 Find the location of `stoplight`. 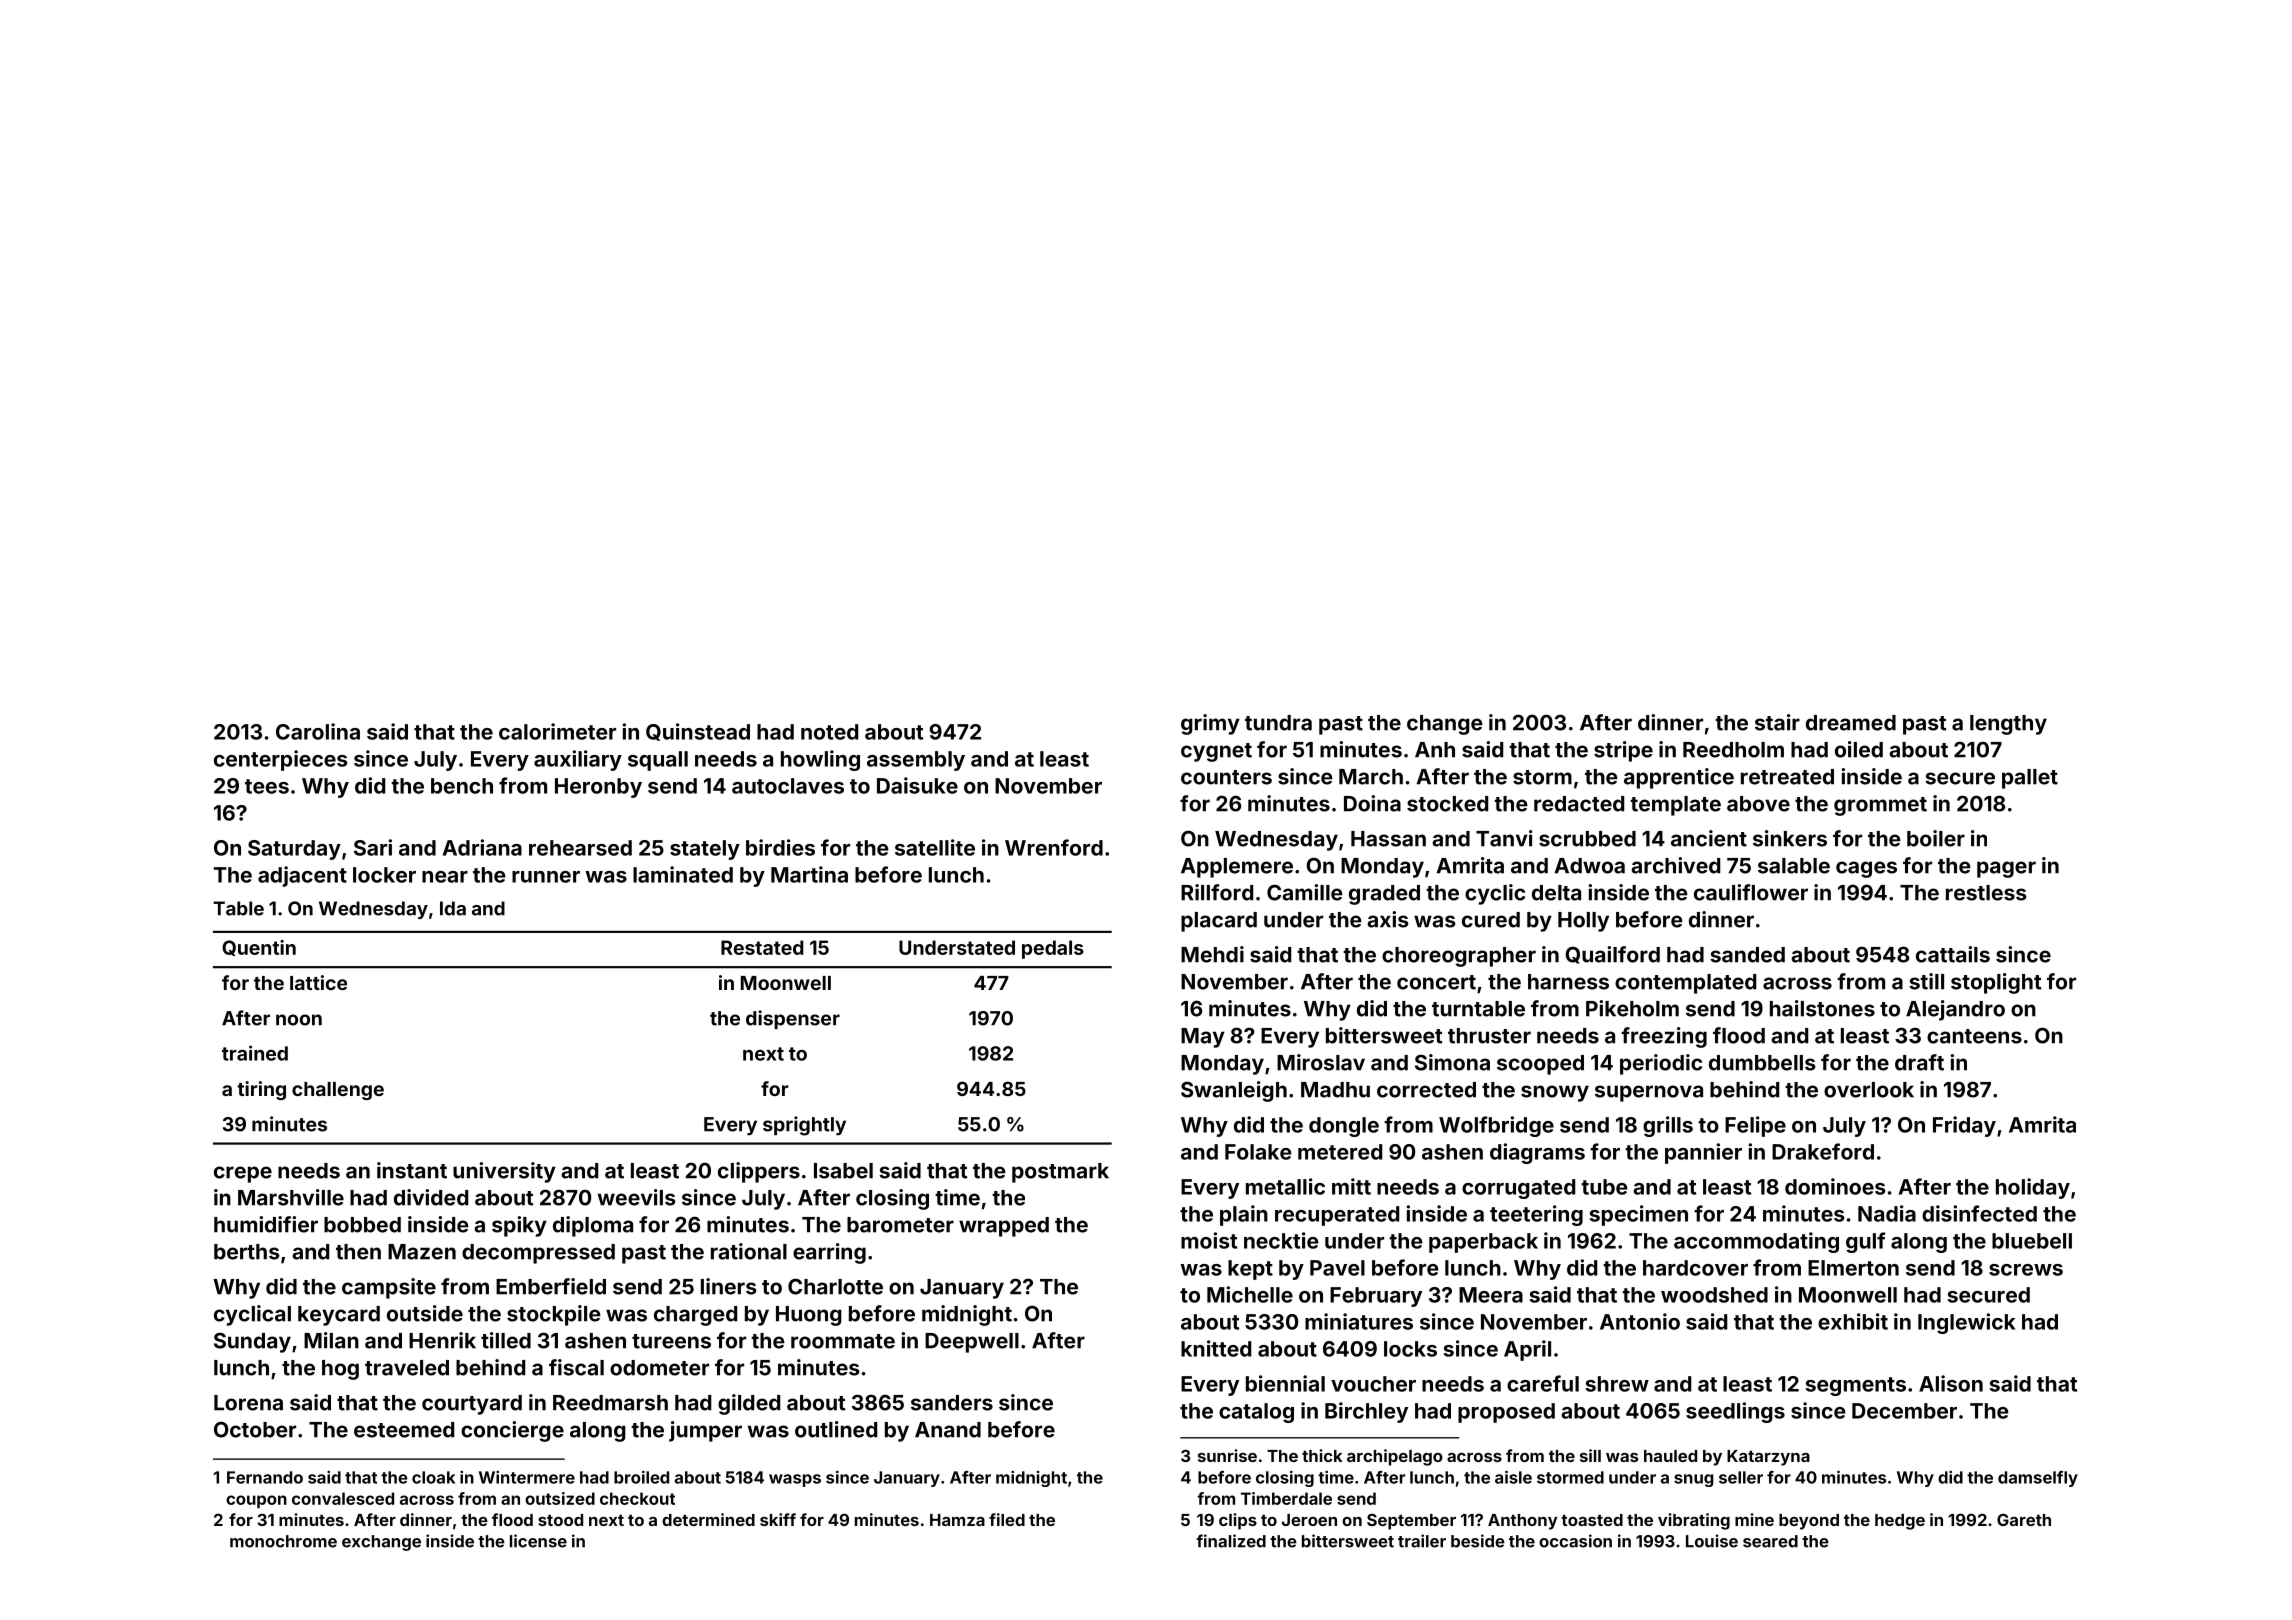

stoplight is located at coordinates (1996, 983).
